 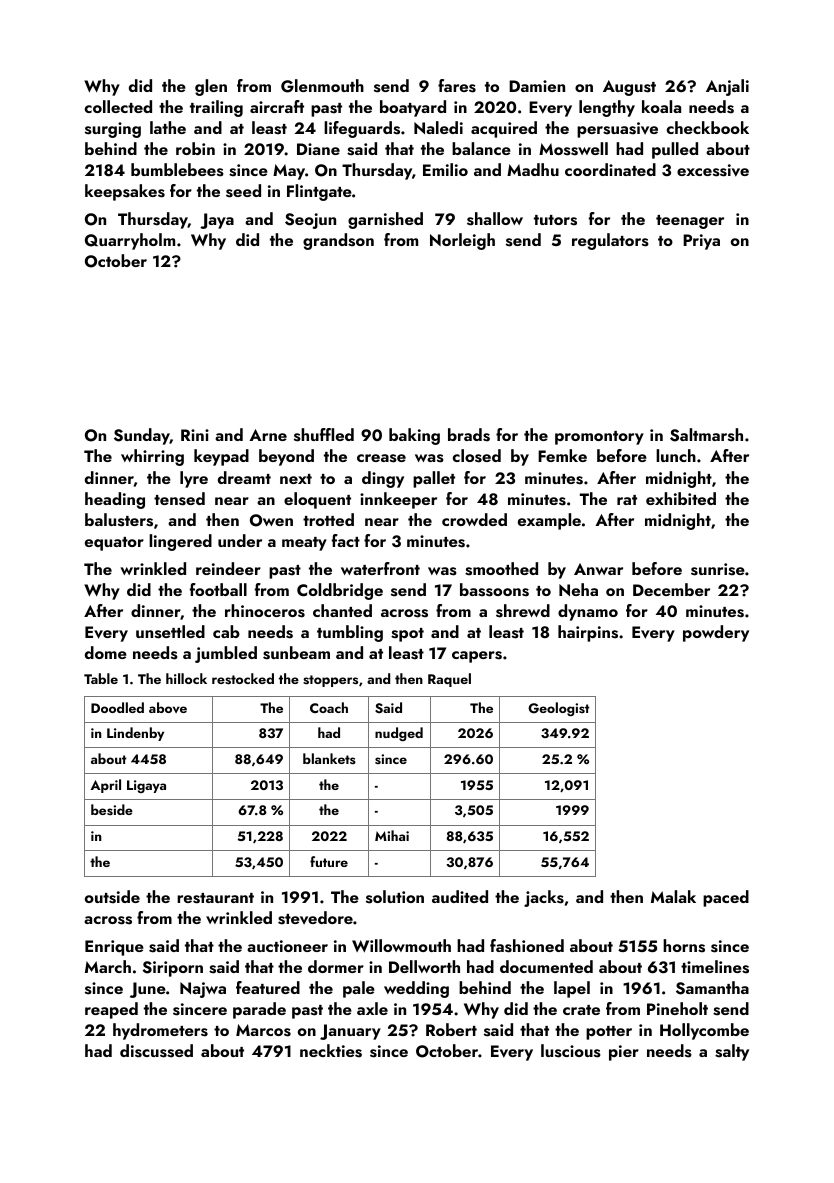 I want to click on neckties, so click(x=331, y=1051).
